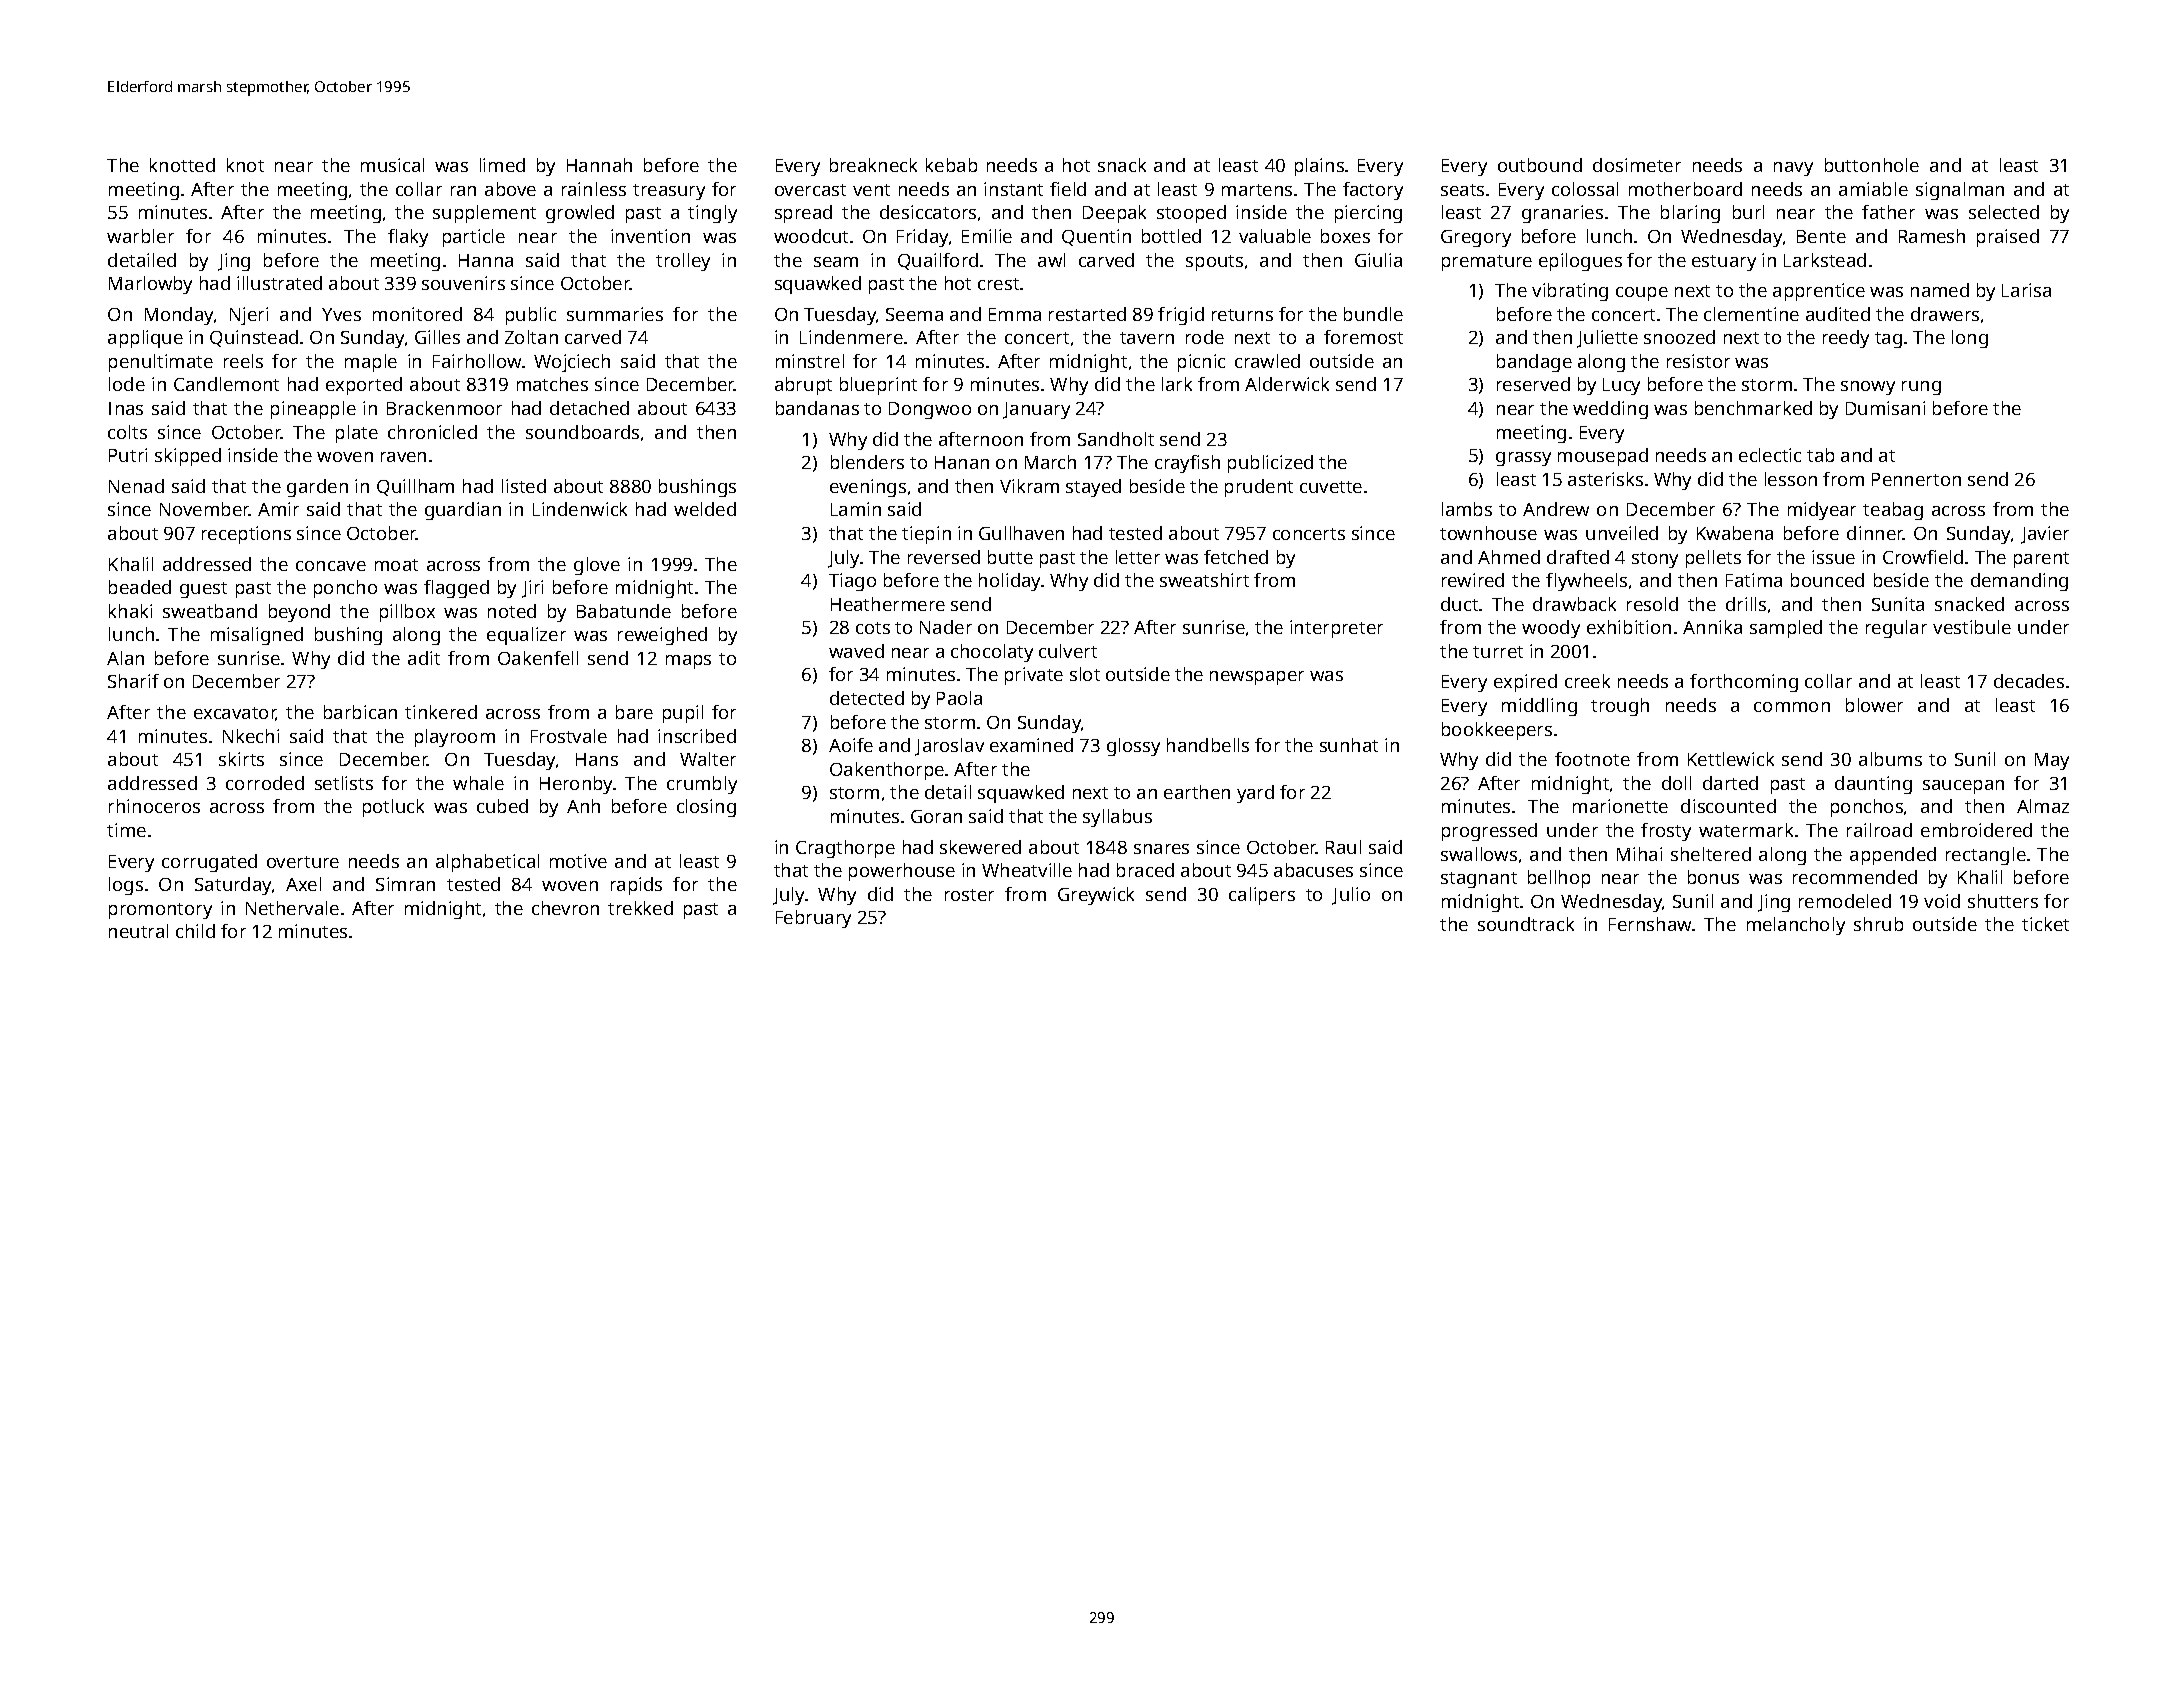  Describe the element at coordinates (565, 908) in the page. I see `chevron` at that location.
